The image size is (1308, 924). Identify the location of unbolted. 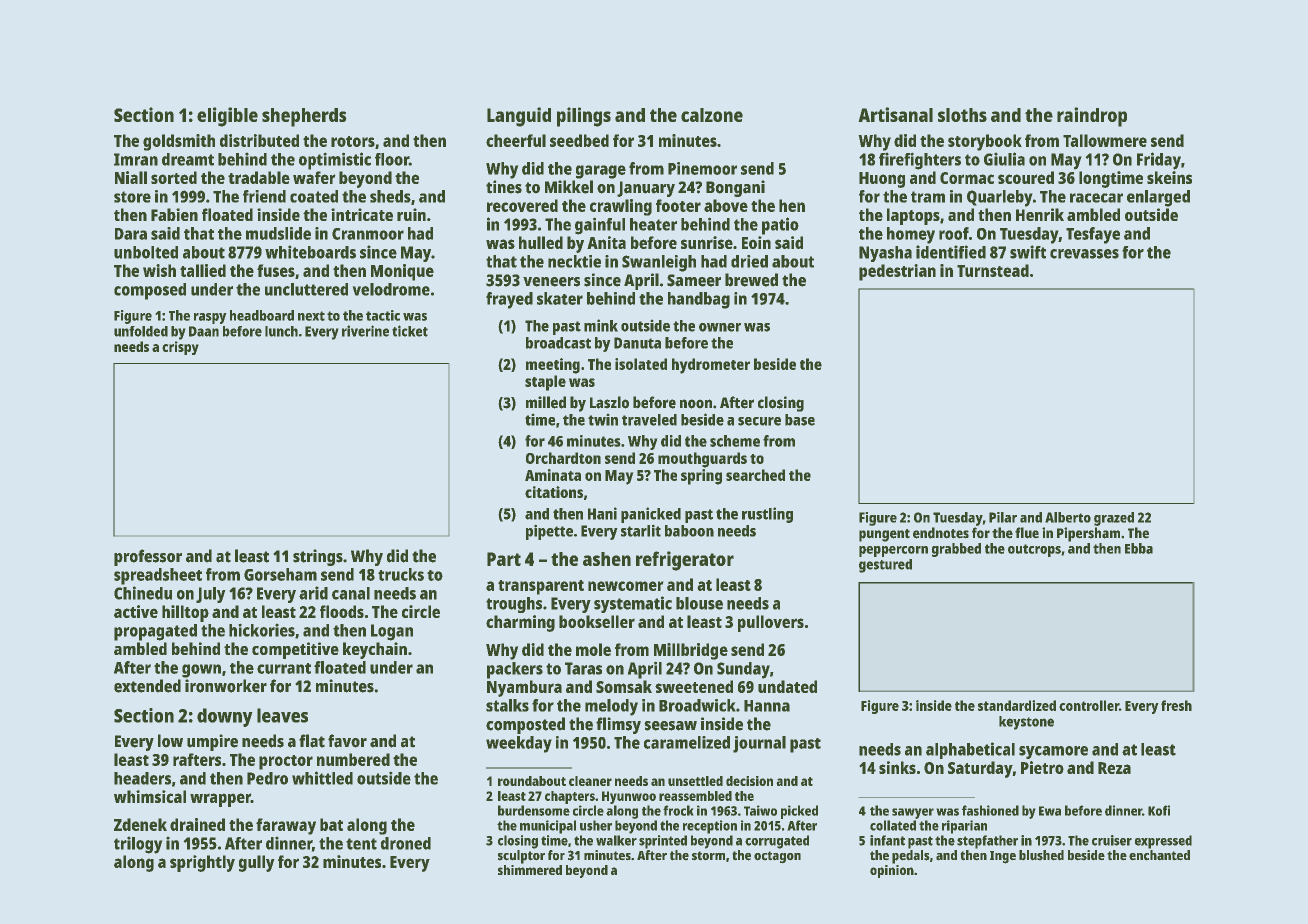
(146, 252).
